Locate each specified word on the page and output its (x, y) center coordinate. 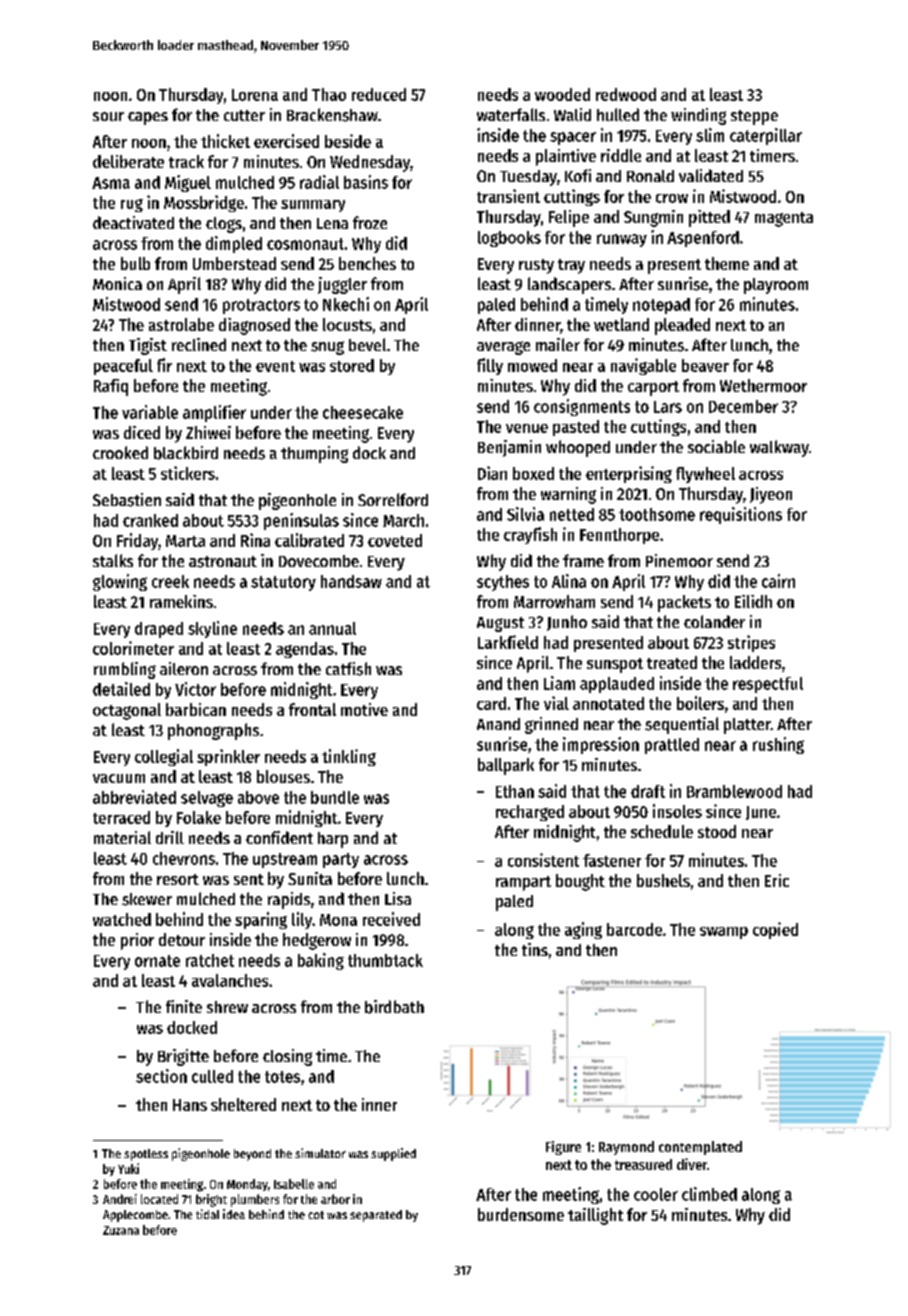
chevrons (184, 858)
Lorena (255, 95)
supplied (393, 1154)
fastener (612, 860)
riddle (621, 155)
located (159, 1199)
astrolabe (181, 324)
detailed (121, 689)
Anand (498, 724)
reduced (379, 94)
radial (319, 182)
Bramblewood (734, 791)
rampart (523, 883)
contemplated (700, 1148)
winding (698, 116)
